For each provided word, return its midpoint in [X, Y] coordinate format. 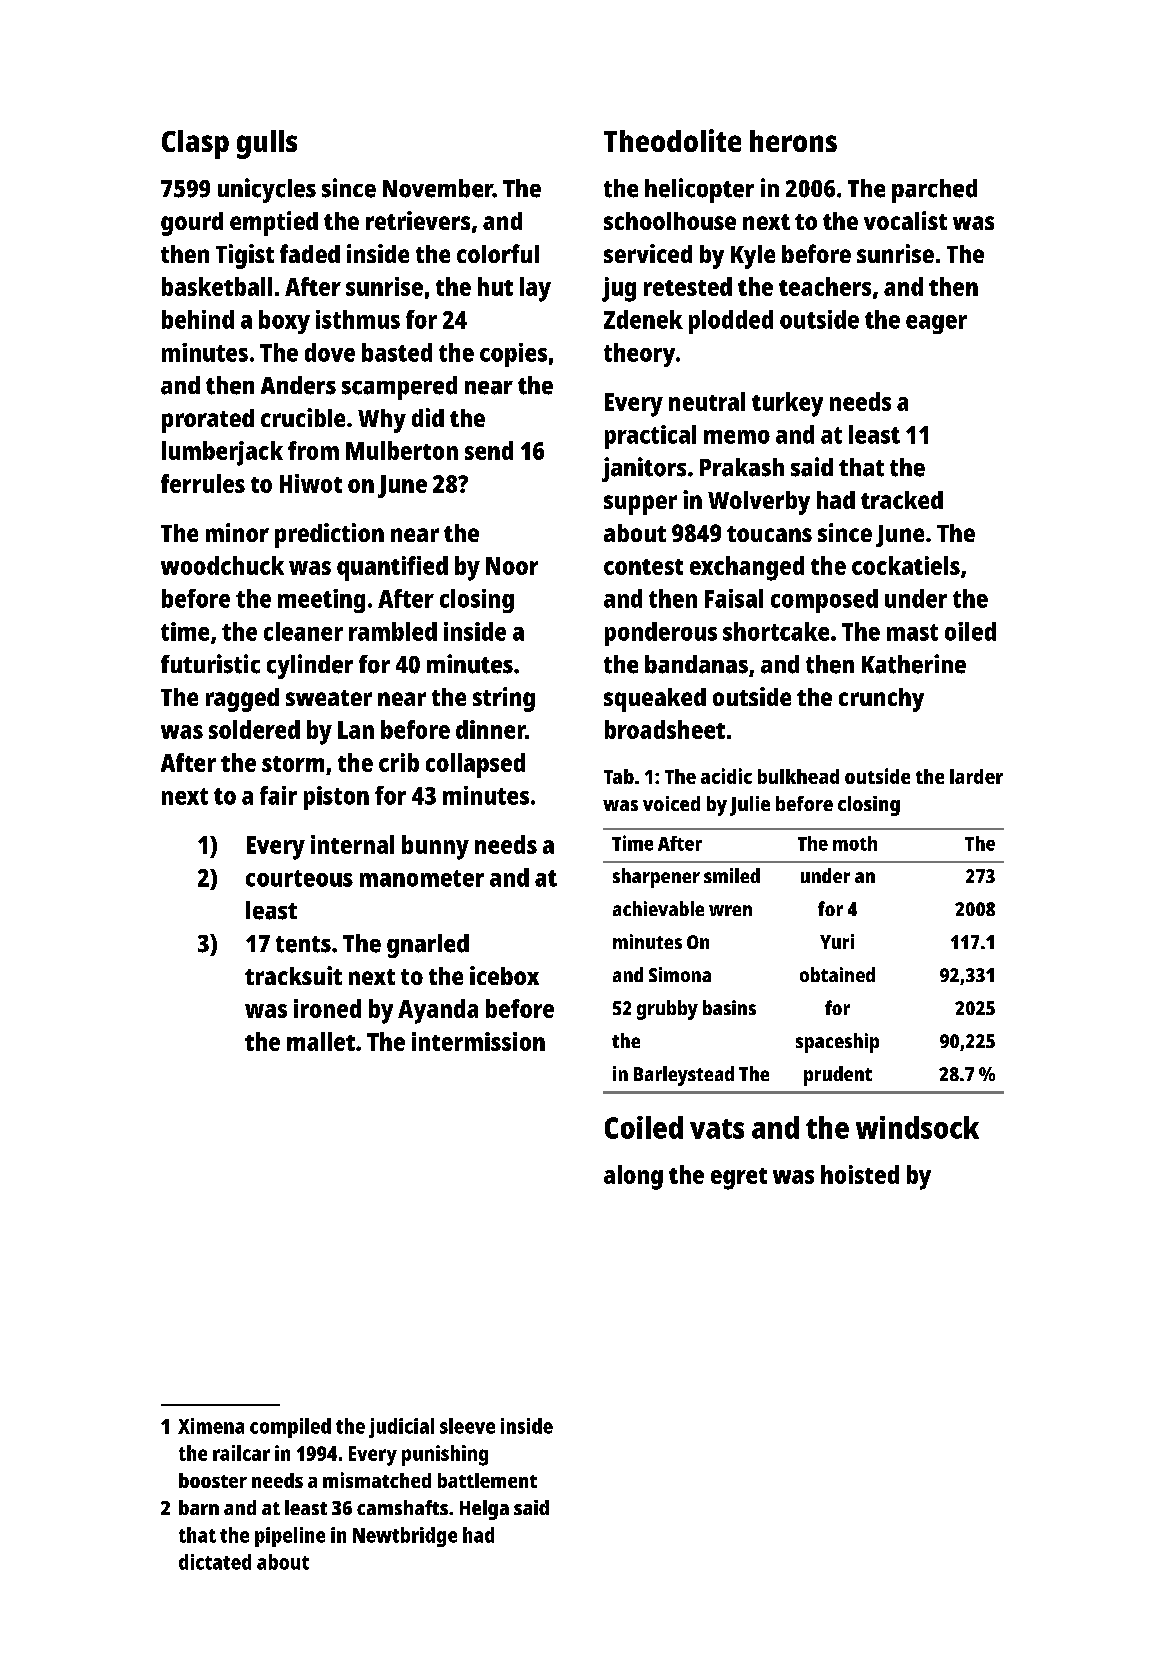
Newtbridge [405, 1537]
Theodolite [672, 140]
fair [278, 795]
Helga [484, 1510]
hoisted [860, 1174]
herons [793, 141]
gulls [267, 144]
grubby [667, 1010]
